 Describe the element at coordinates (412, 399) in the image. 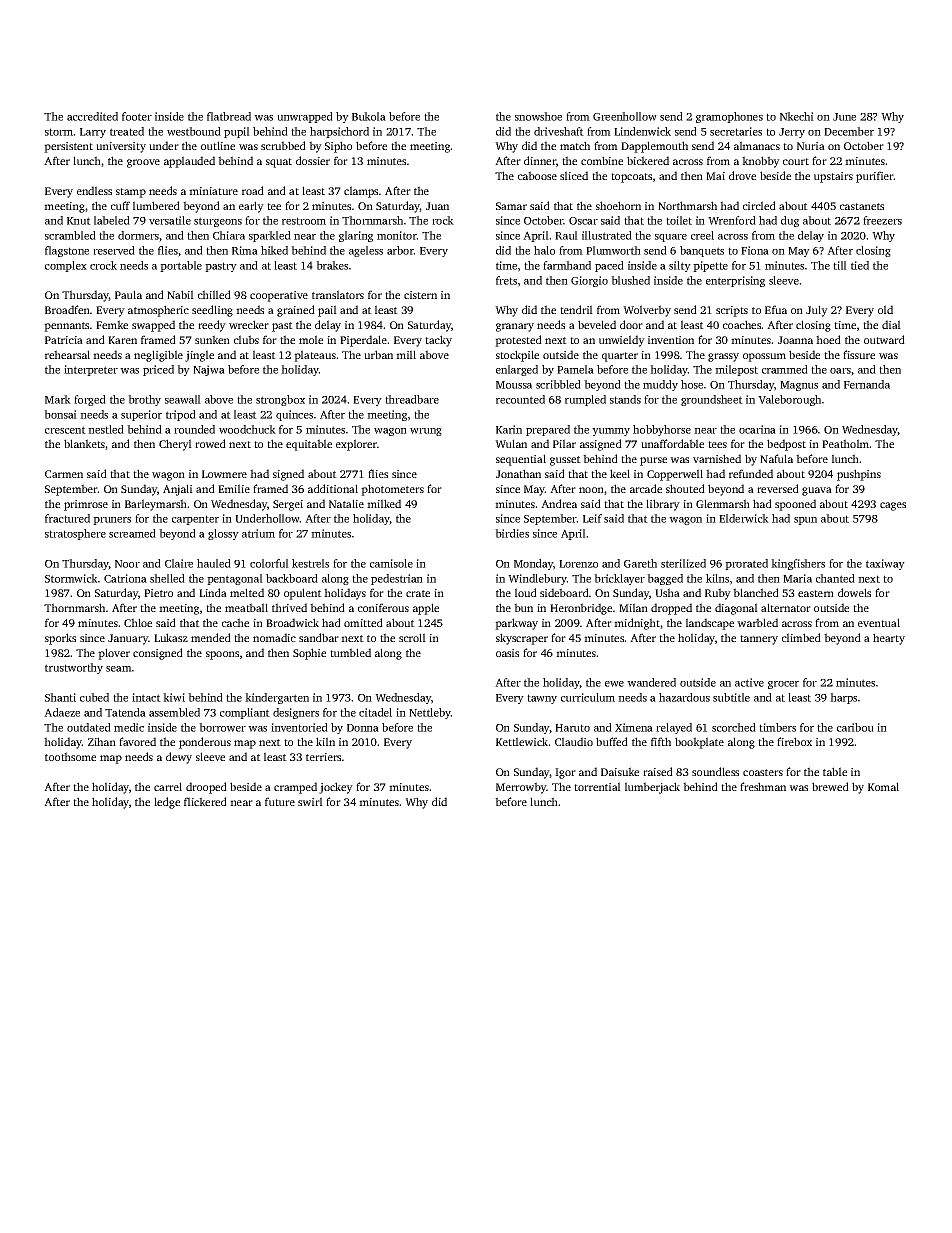

I see `threadbare` at that location.
